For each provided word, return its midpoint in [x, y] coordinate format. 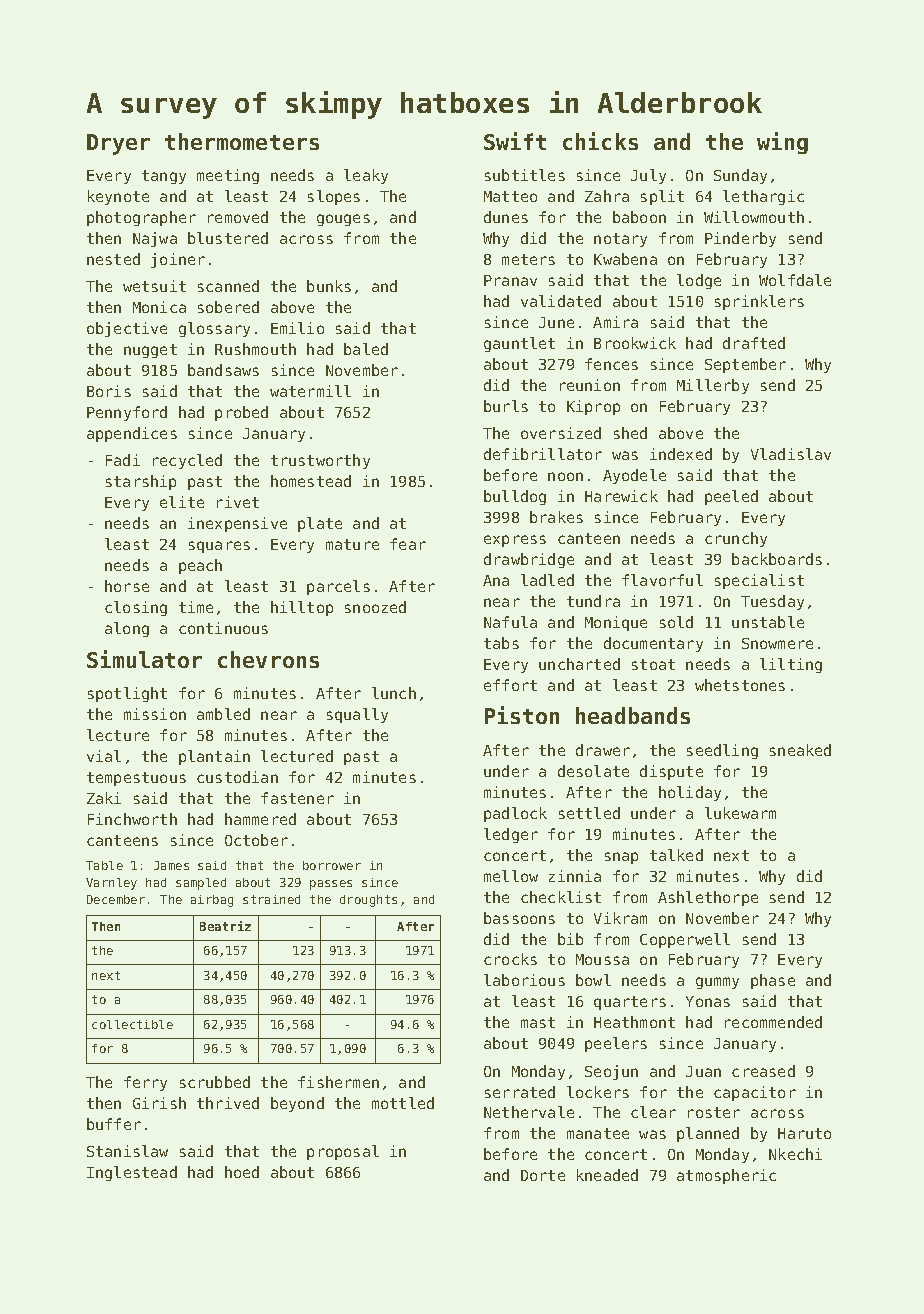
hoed [242, 1172]
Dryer [118, 144]
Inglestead [132, 1173]
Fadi [123, 460]
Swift [515, 141]
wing [782, 143]
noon [565, 476]
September [745, 365]
